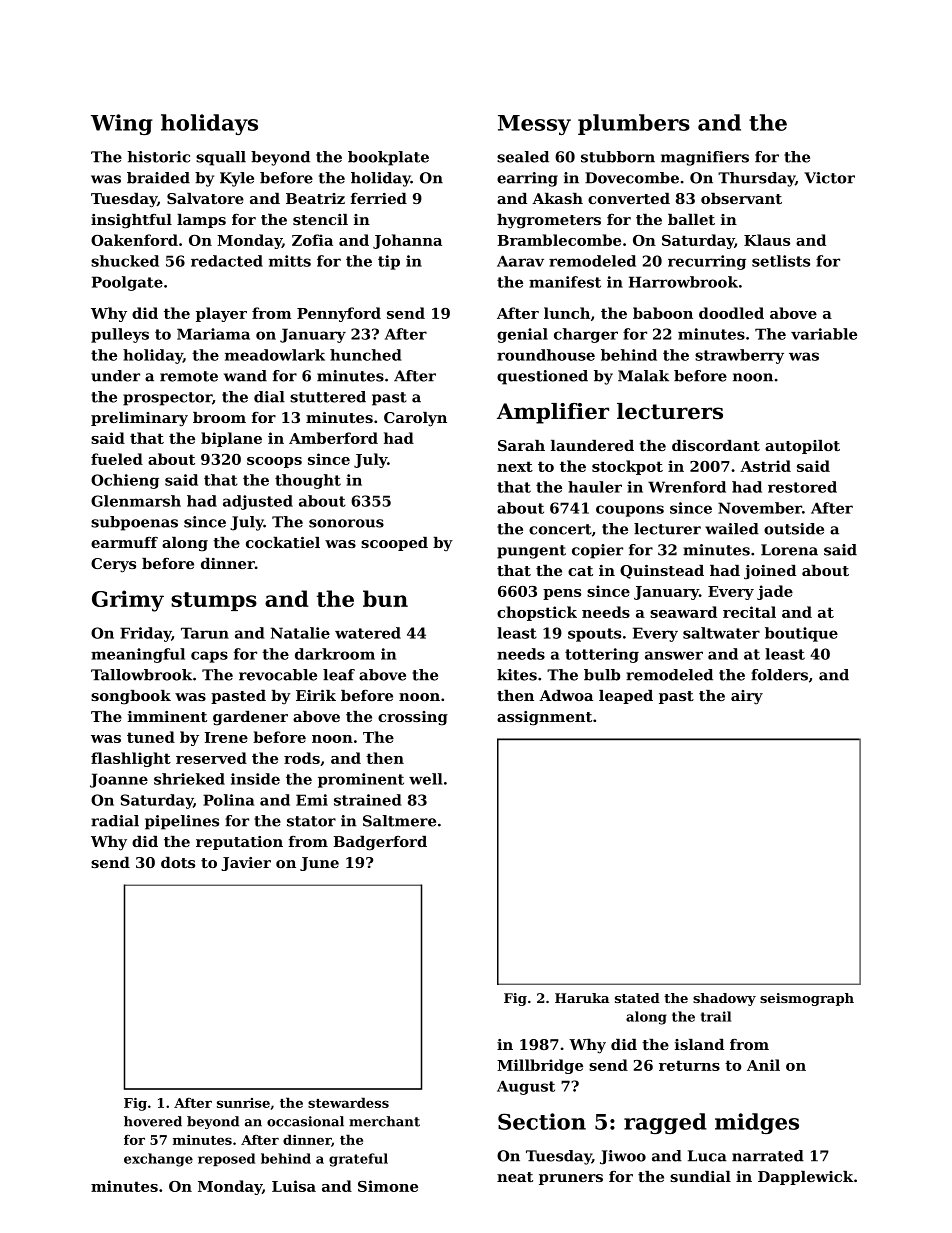 Image resolution: width=952 pixels, height=1233 pixels. I want to click on folders, so click(779, 675).
